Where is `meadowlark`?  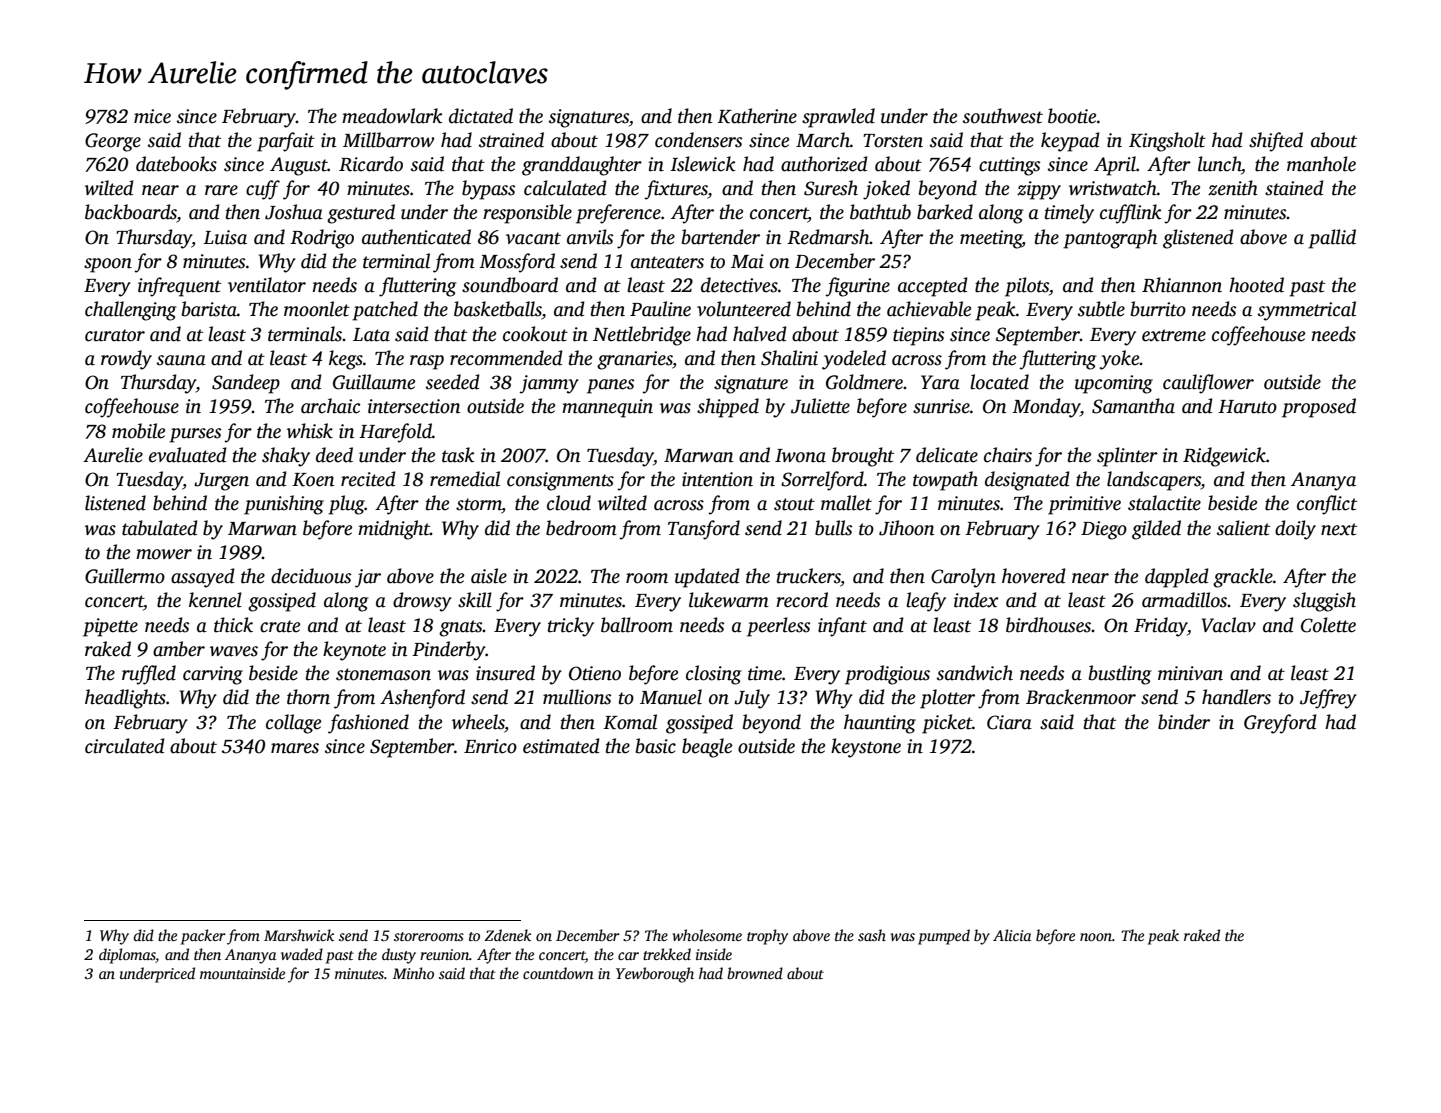 meadowlark is located at coordinates (392, 116).
